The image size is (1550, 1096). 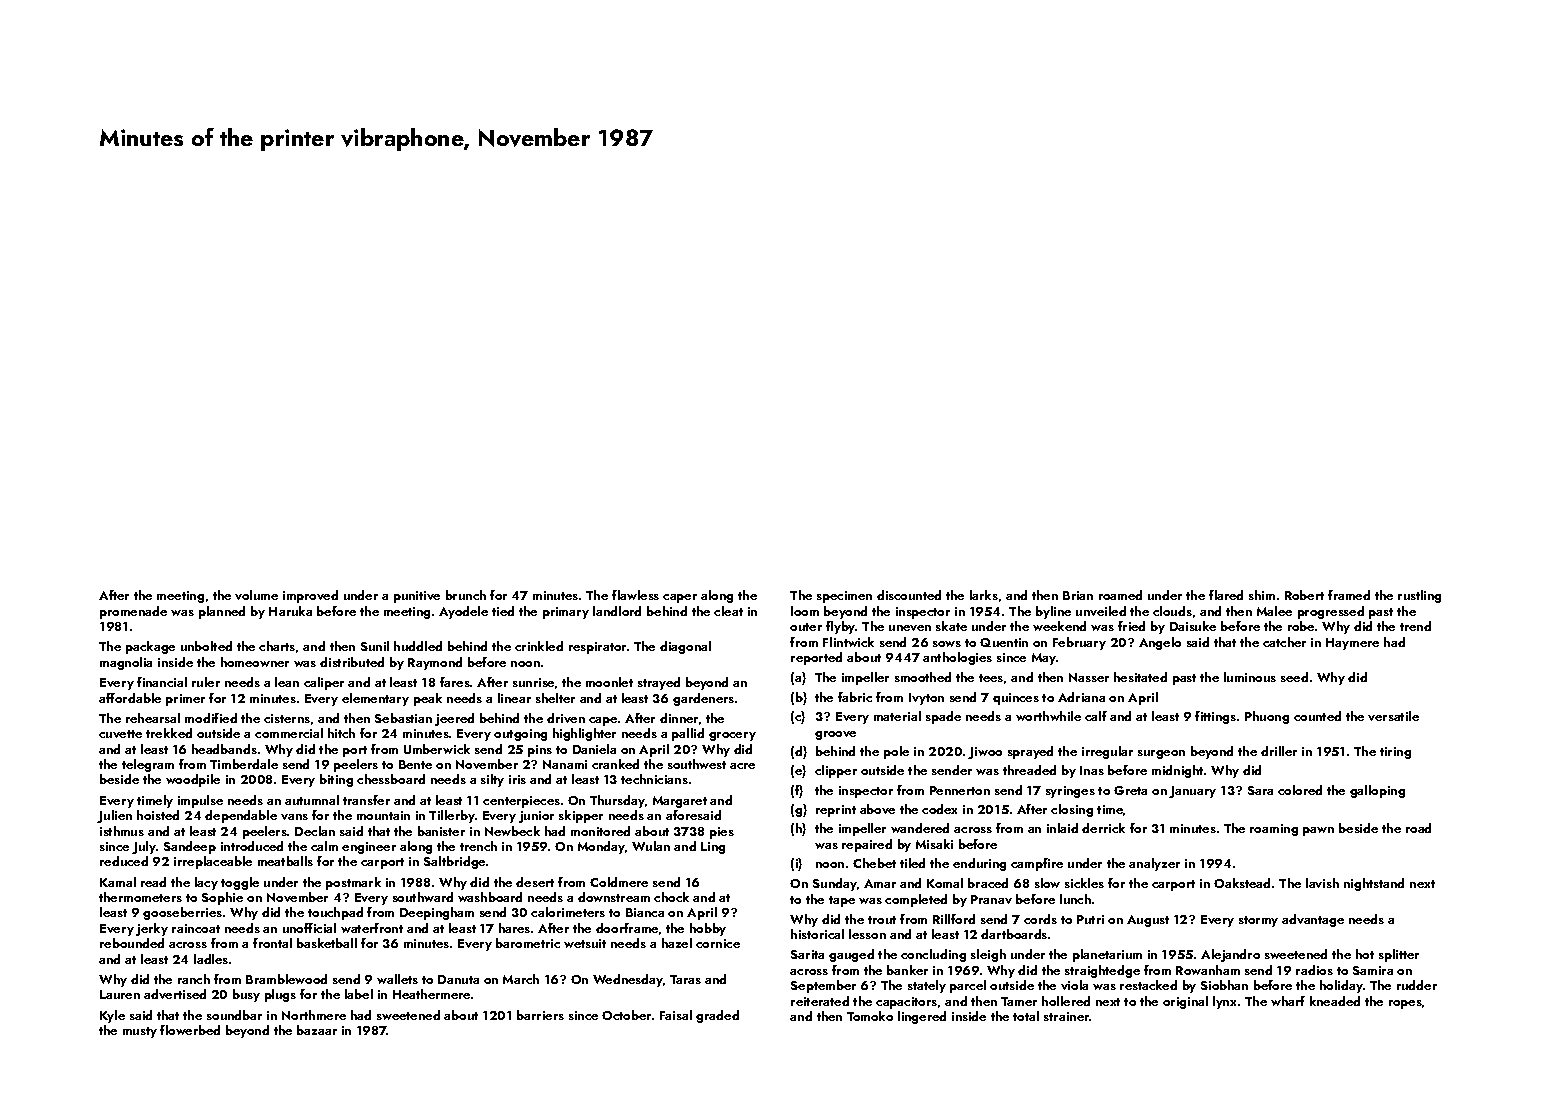 What do you see at coordinates (317, 1030) in the screenshot?
I see `bazaar` at bounding box center [317, 1030].
